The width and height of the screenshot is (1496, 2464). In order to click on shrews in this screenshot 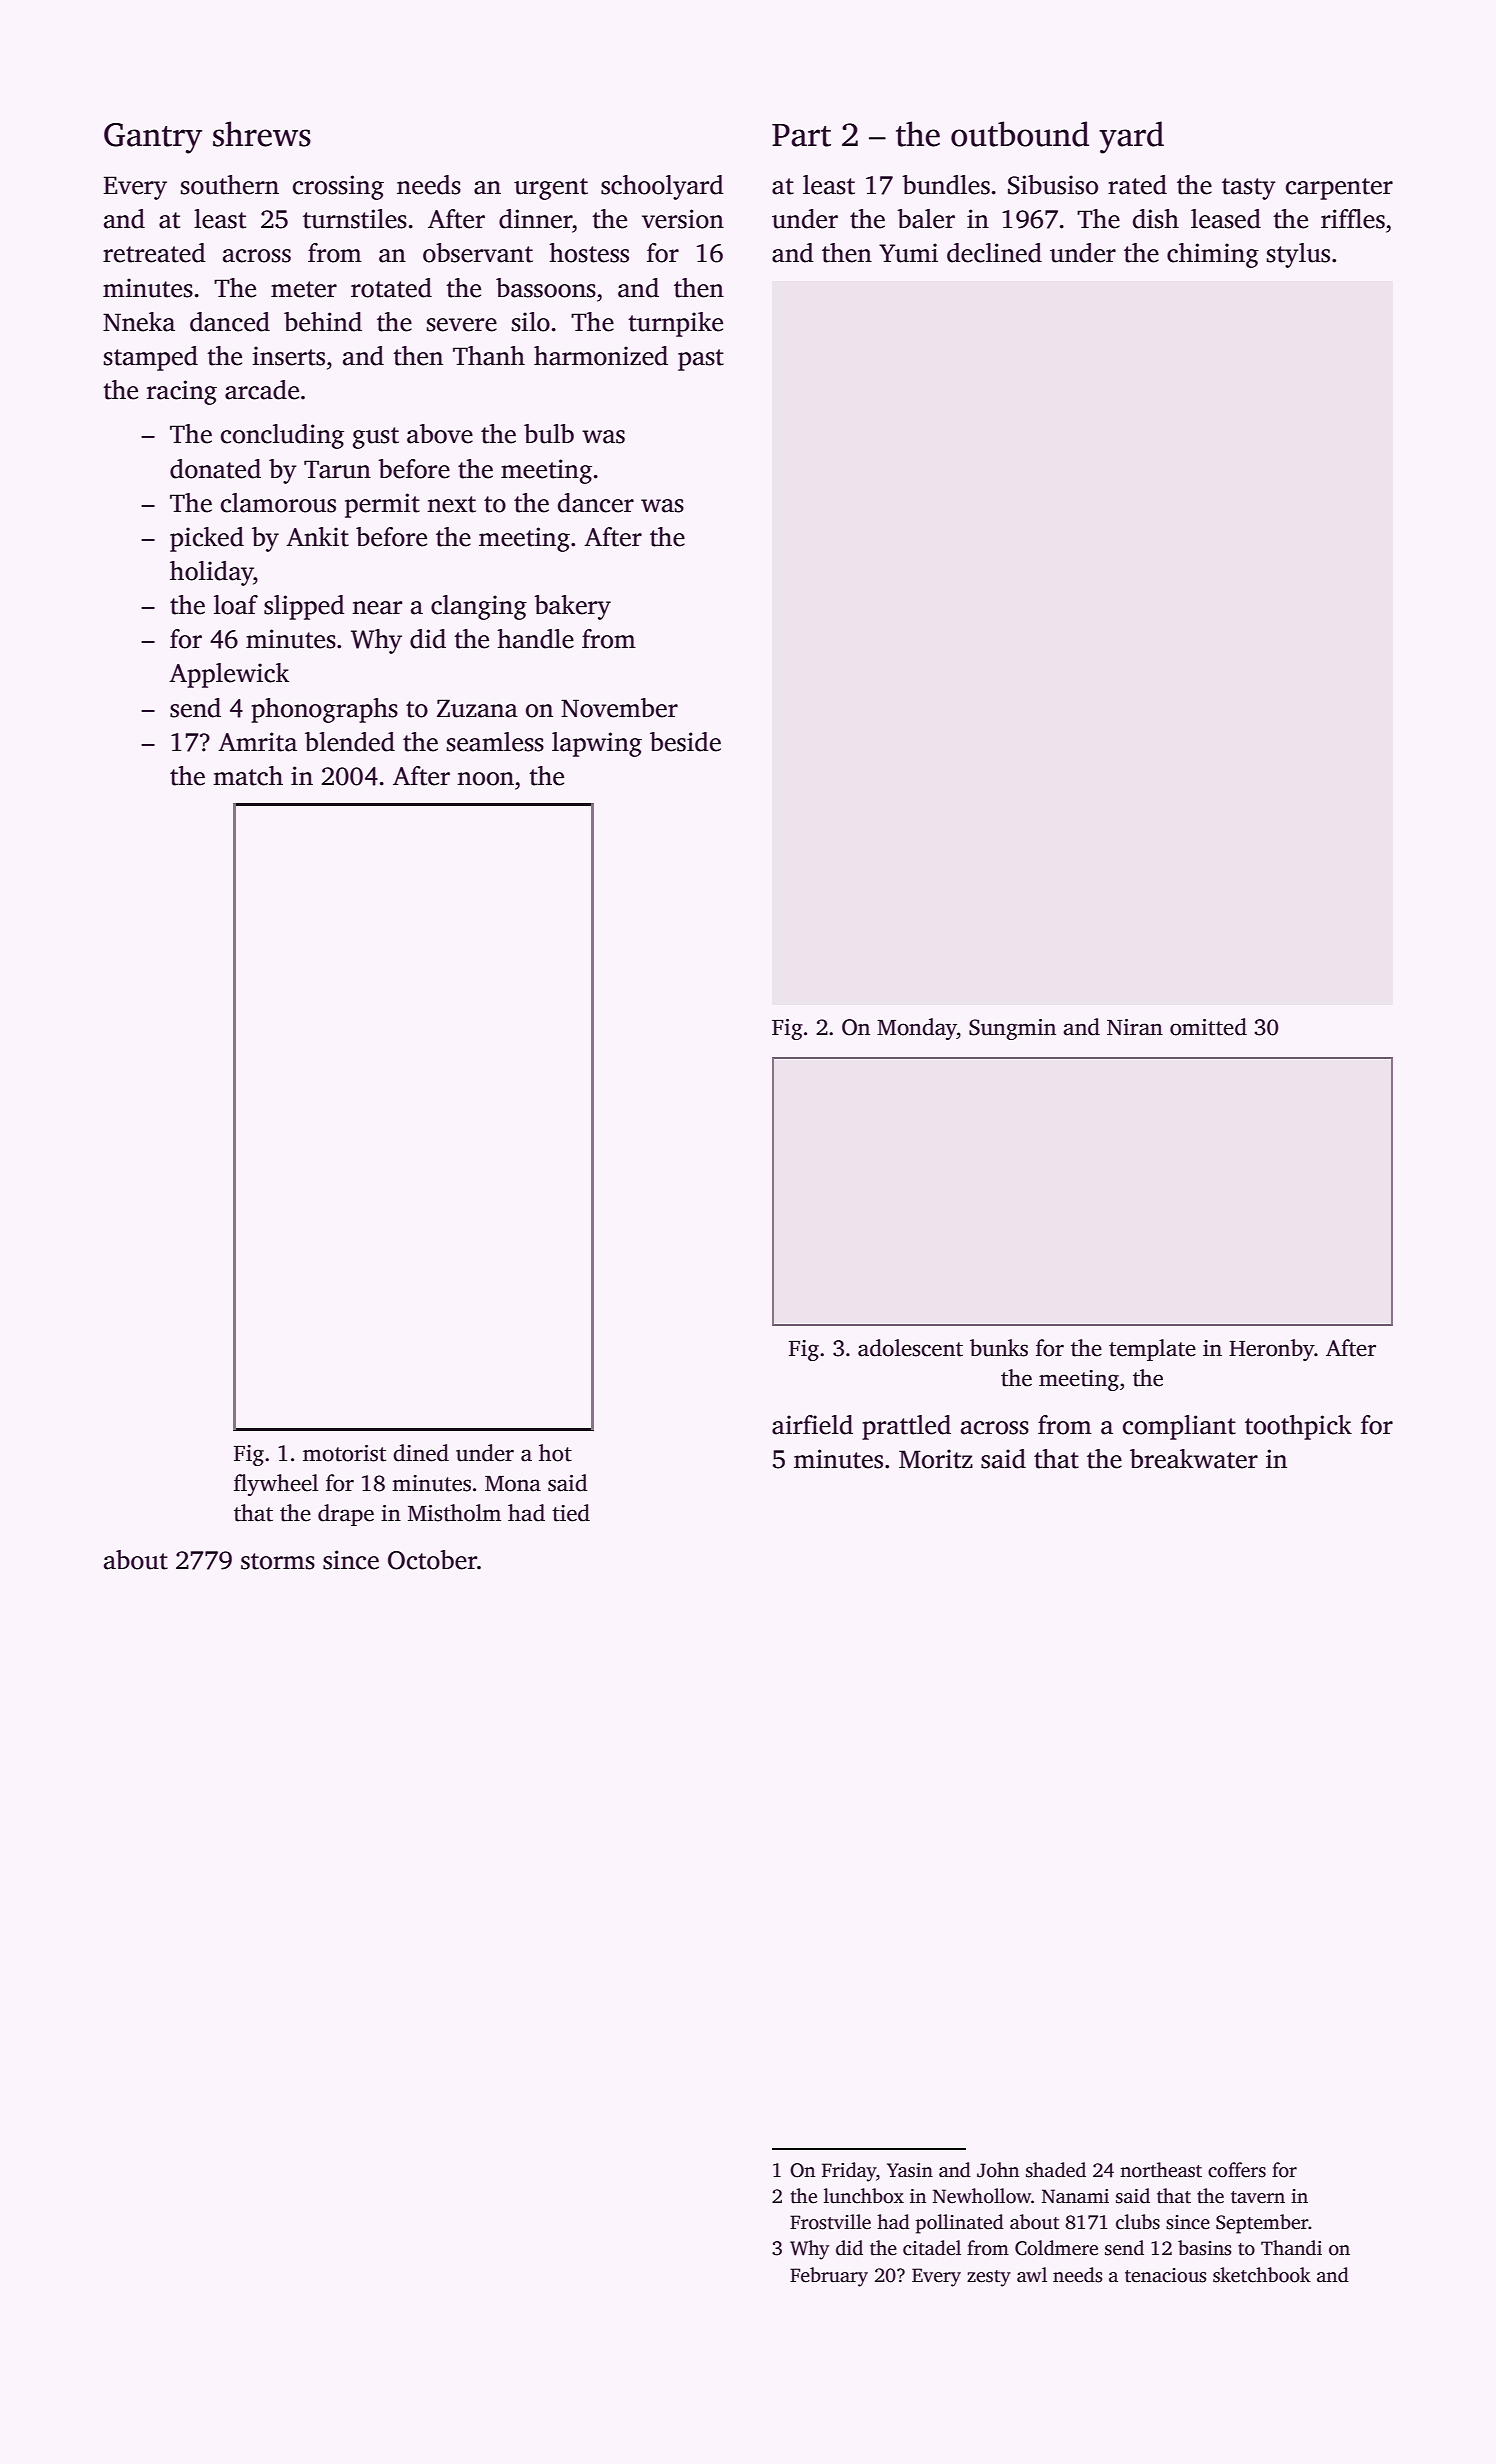, I will do `click(262, 134)`.
